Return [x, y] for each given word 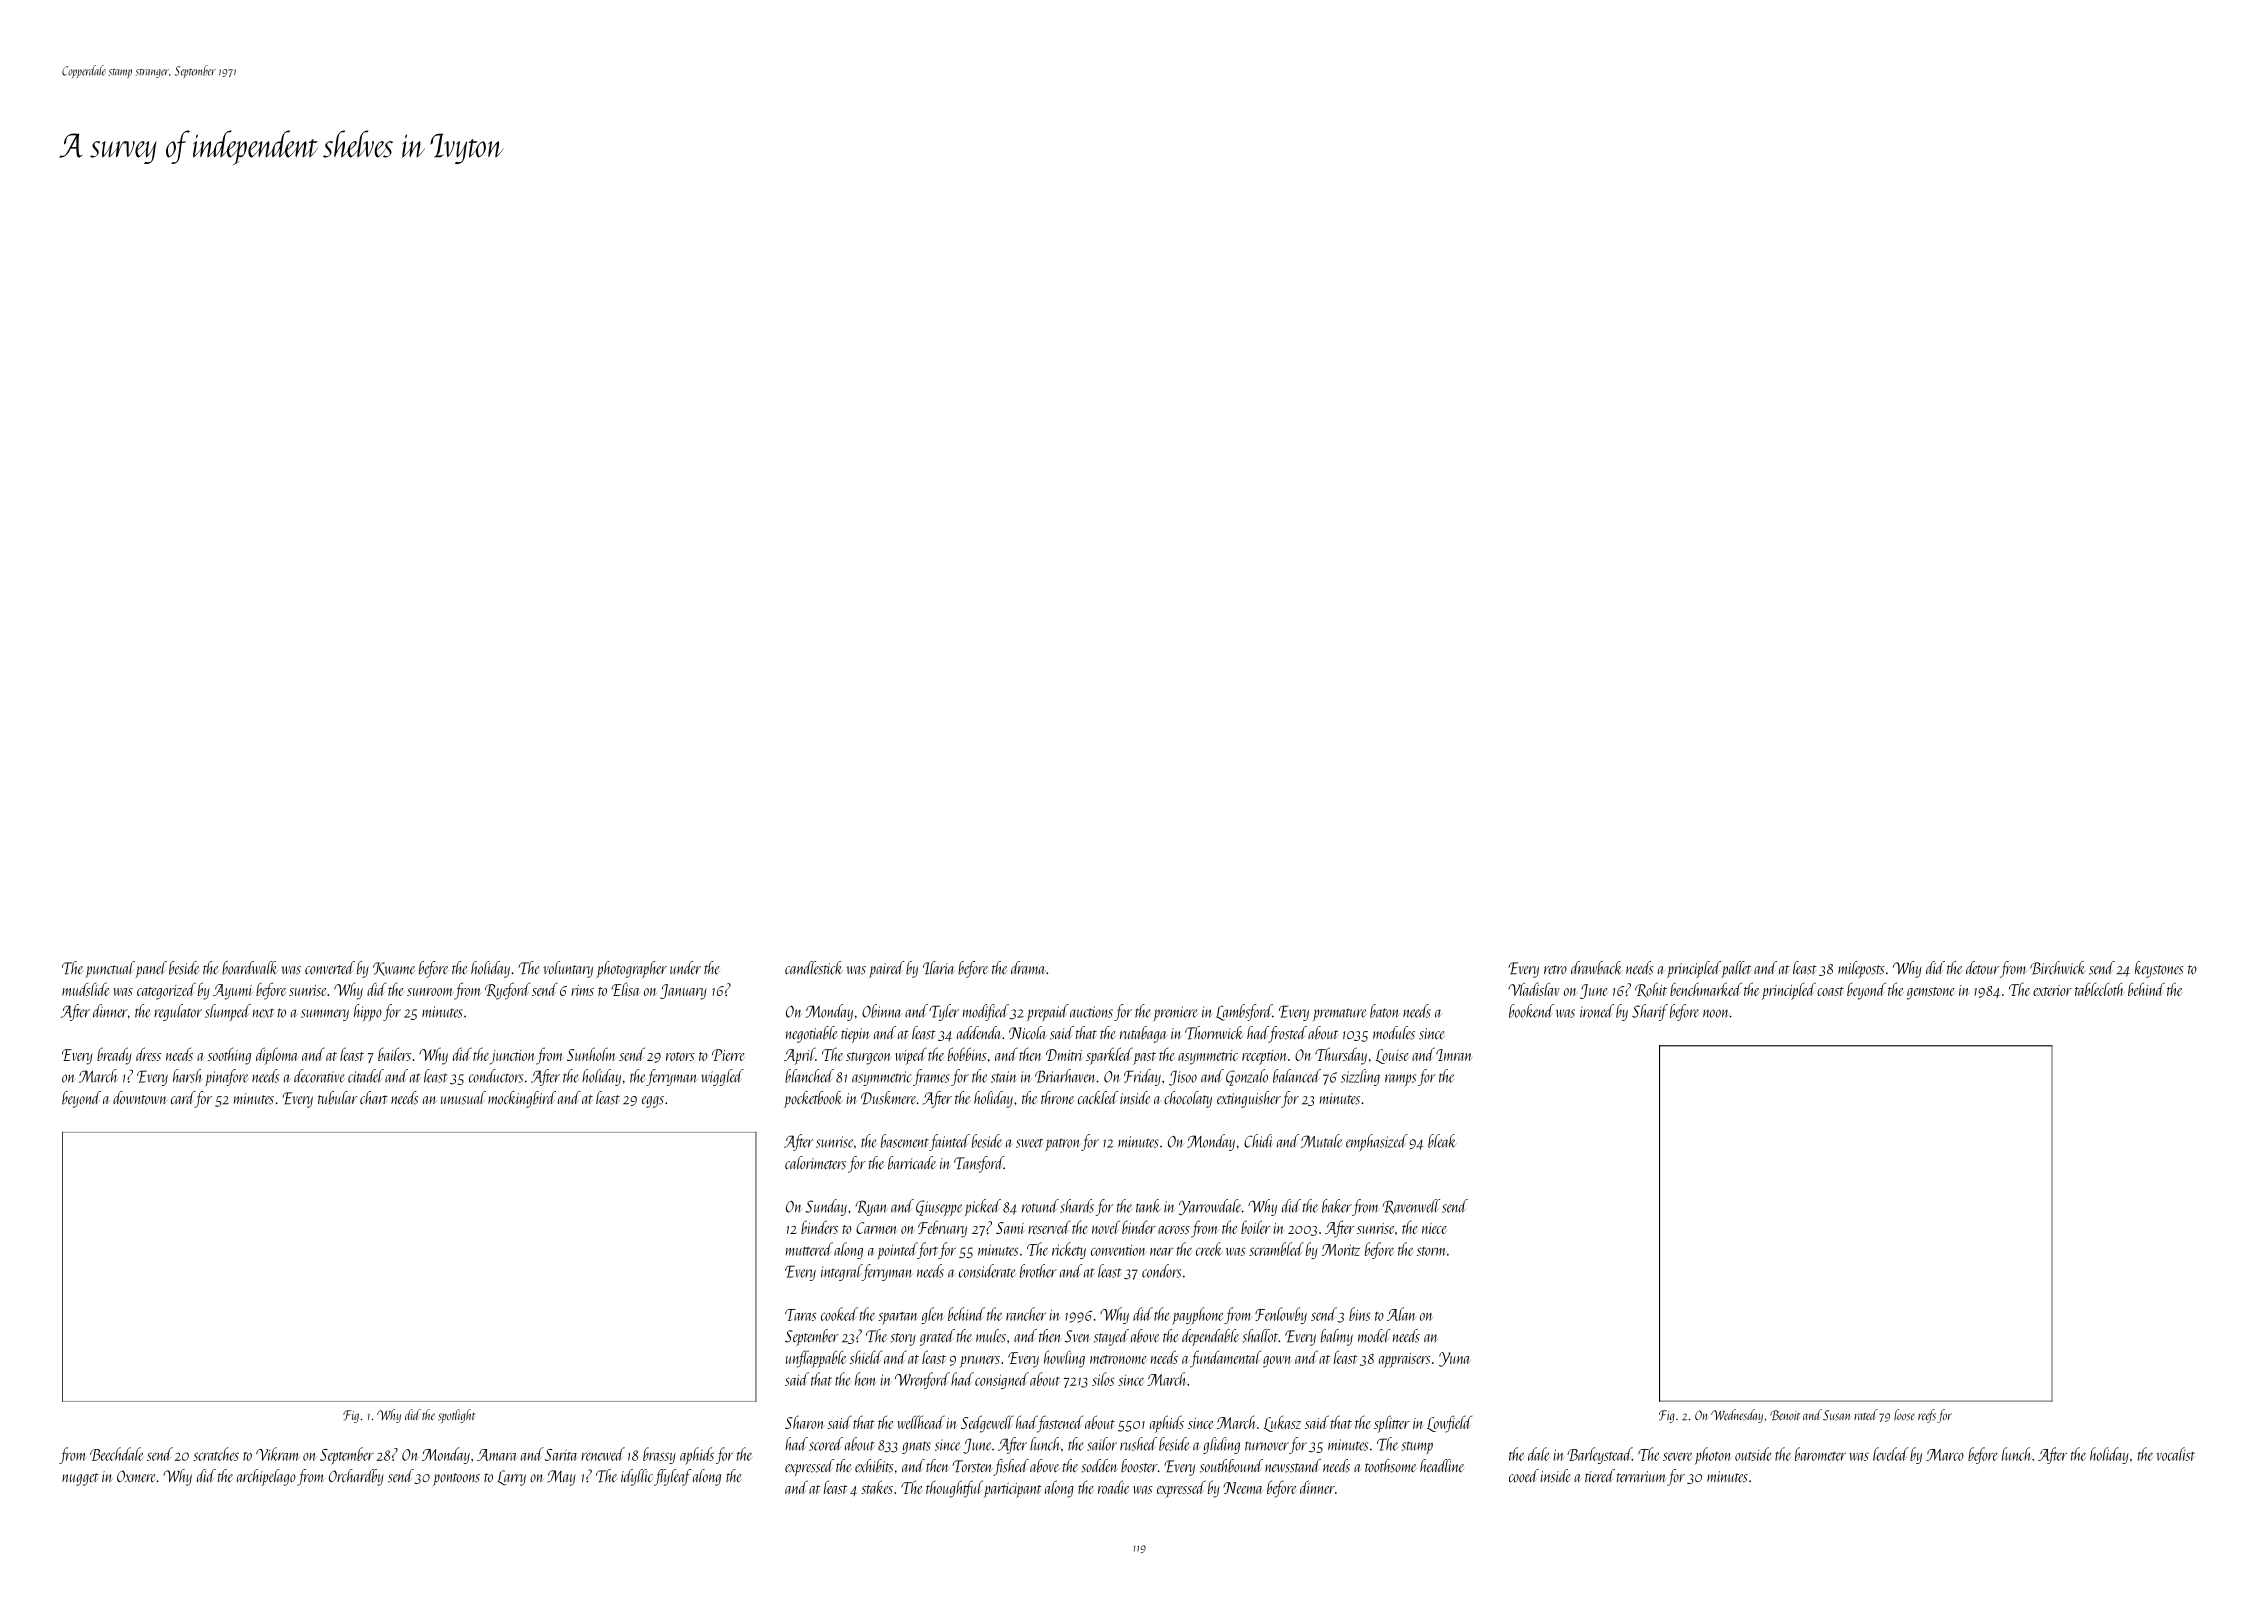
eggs [653, 1102]
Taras [800, 1315]
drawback [1597, 968]
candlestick [814, 968]
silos [1103, 1379]
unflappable [816, 1359]
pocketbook [813, 1099]
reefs [1927, 1416]
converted [330, 968]
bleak [1442, 1141]
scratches [216, 1454]
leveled [1891, 1454]
